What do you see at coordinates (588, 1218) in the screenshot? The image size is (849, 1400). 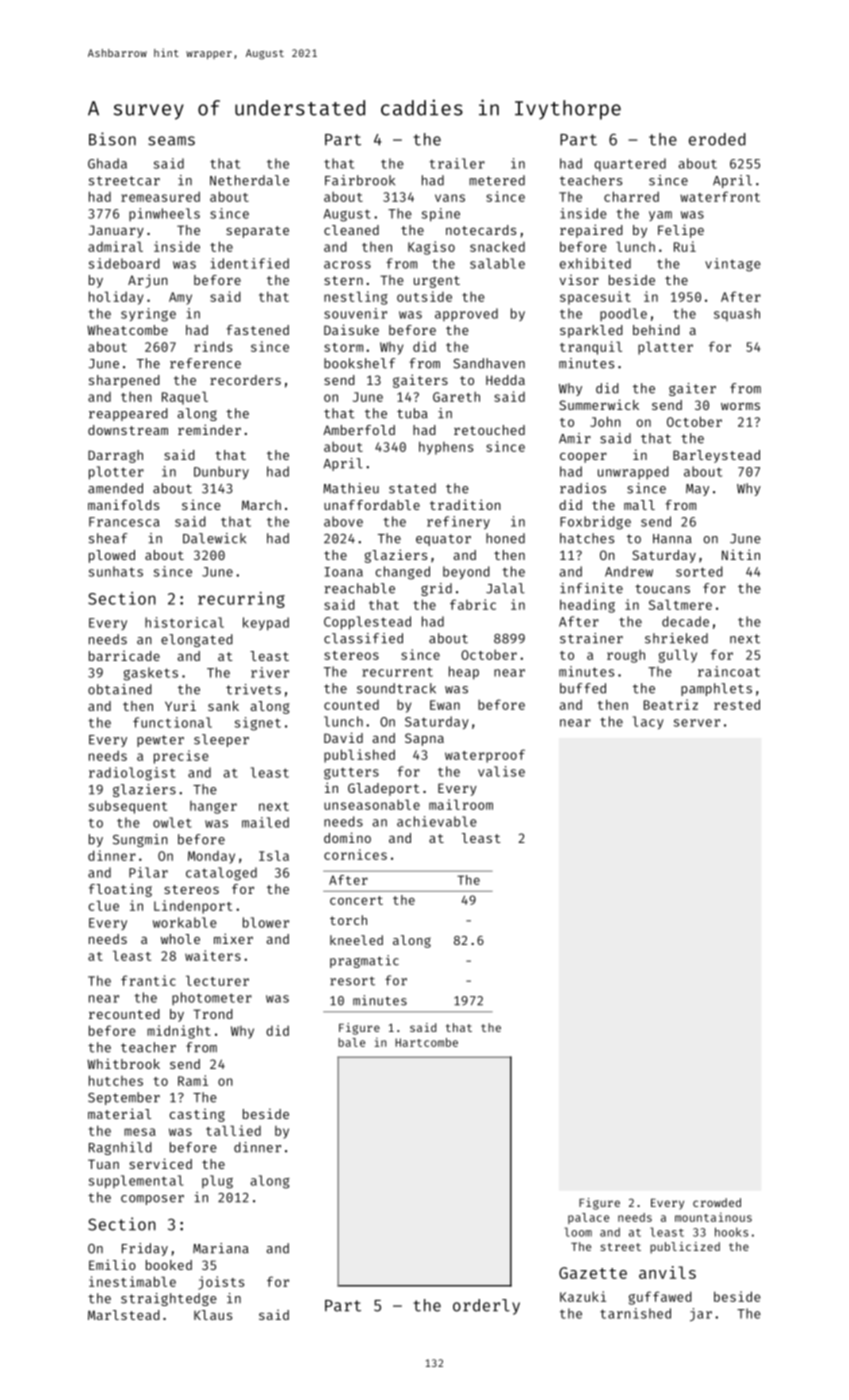 I see `palace` at bounding box center [588, 1218].
